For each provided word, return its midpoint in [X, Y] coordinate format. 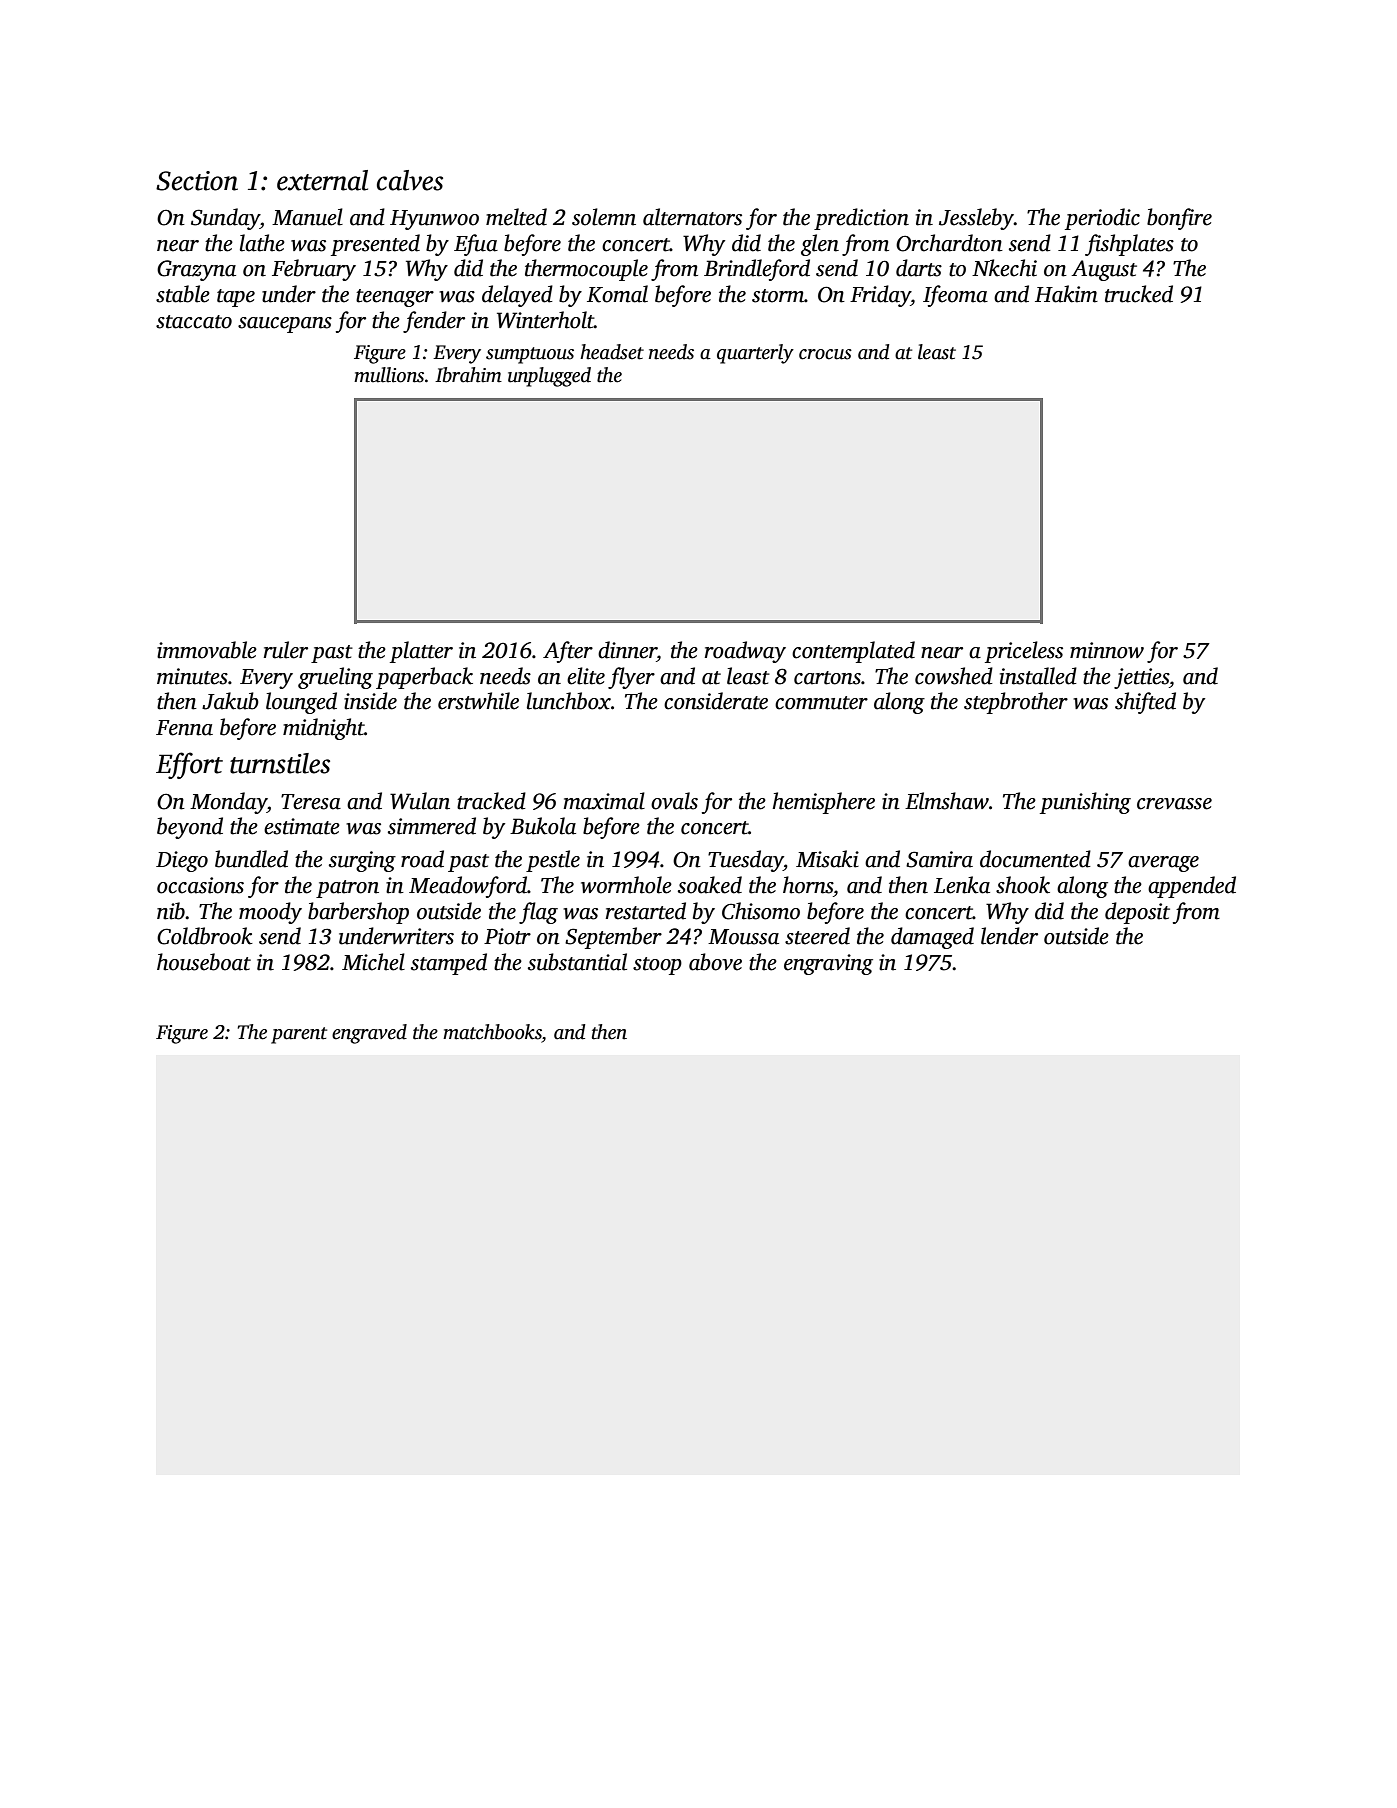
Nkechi [1004, 268]
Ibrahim [468, 375]
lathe [262, 243]
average [1163, 864]
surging [362, 861]
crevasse [1174, 804]
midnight [324, 729]
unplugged [549, 377]
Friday [880, 296]
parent [299, 1035]
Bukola [543, 826]
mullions [389, 375]
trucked [1139, 294]
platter [421, 652]
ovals [674, 801]
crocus [825, 354]
